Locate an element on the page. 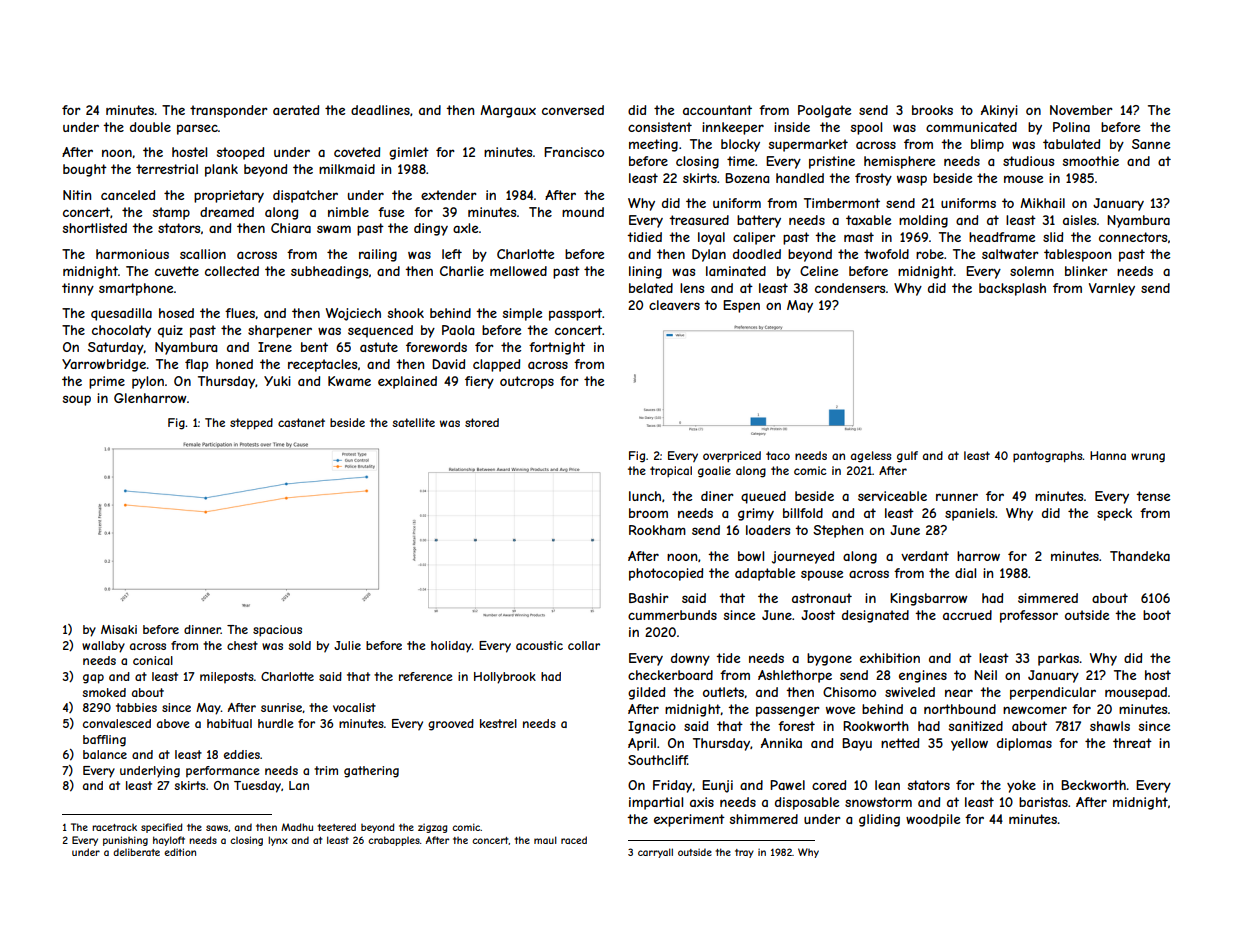 Image resolution: width=1233 pixels, height=952 pixels. connectors is located at coordinates (1133, 237).
